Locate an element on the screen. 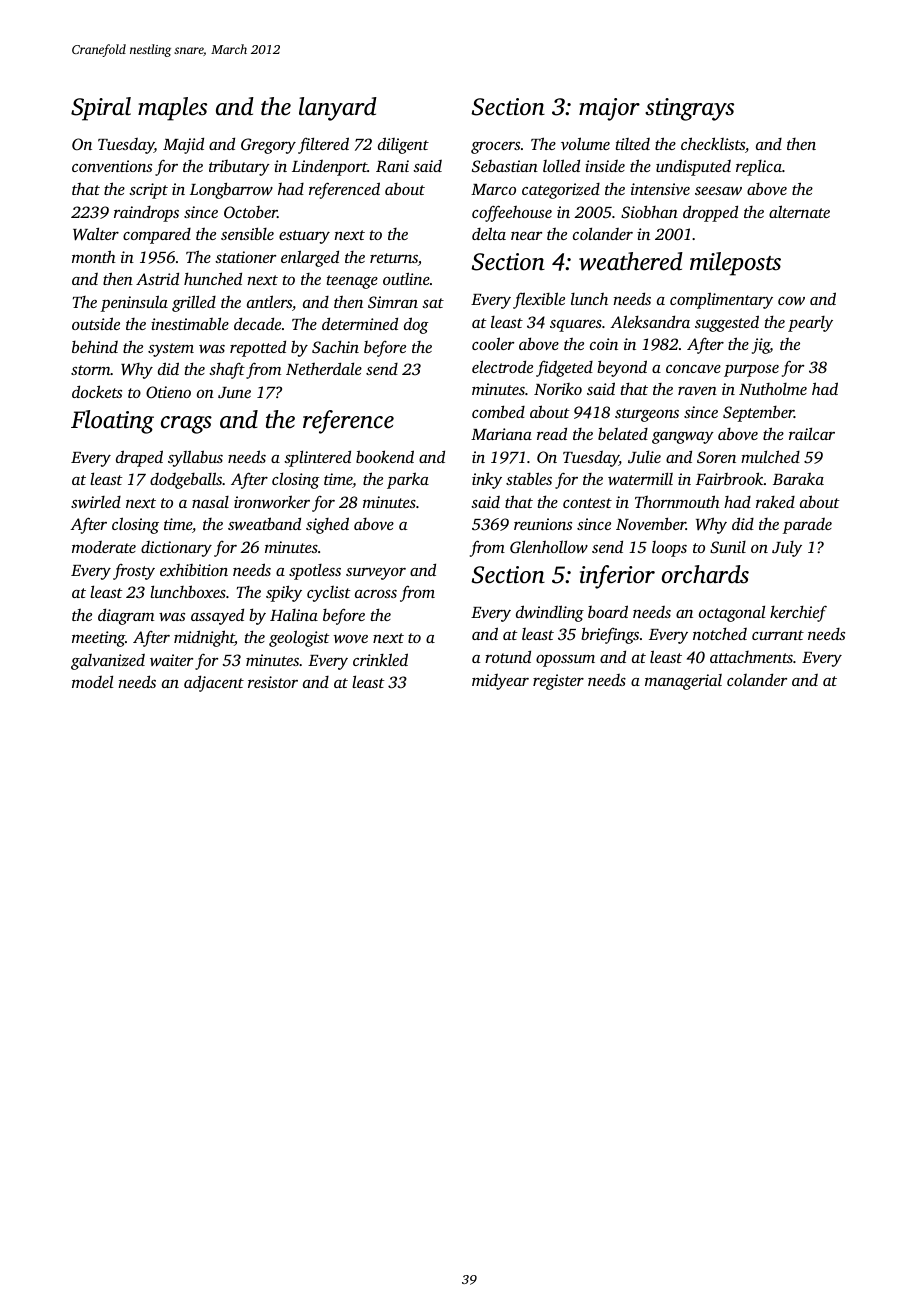 This screenshot has height=1308, width=924. surveyor is located at coordinates (376, 574).
